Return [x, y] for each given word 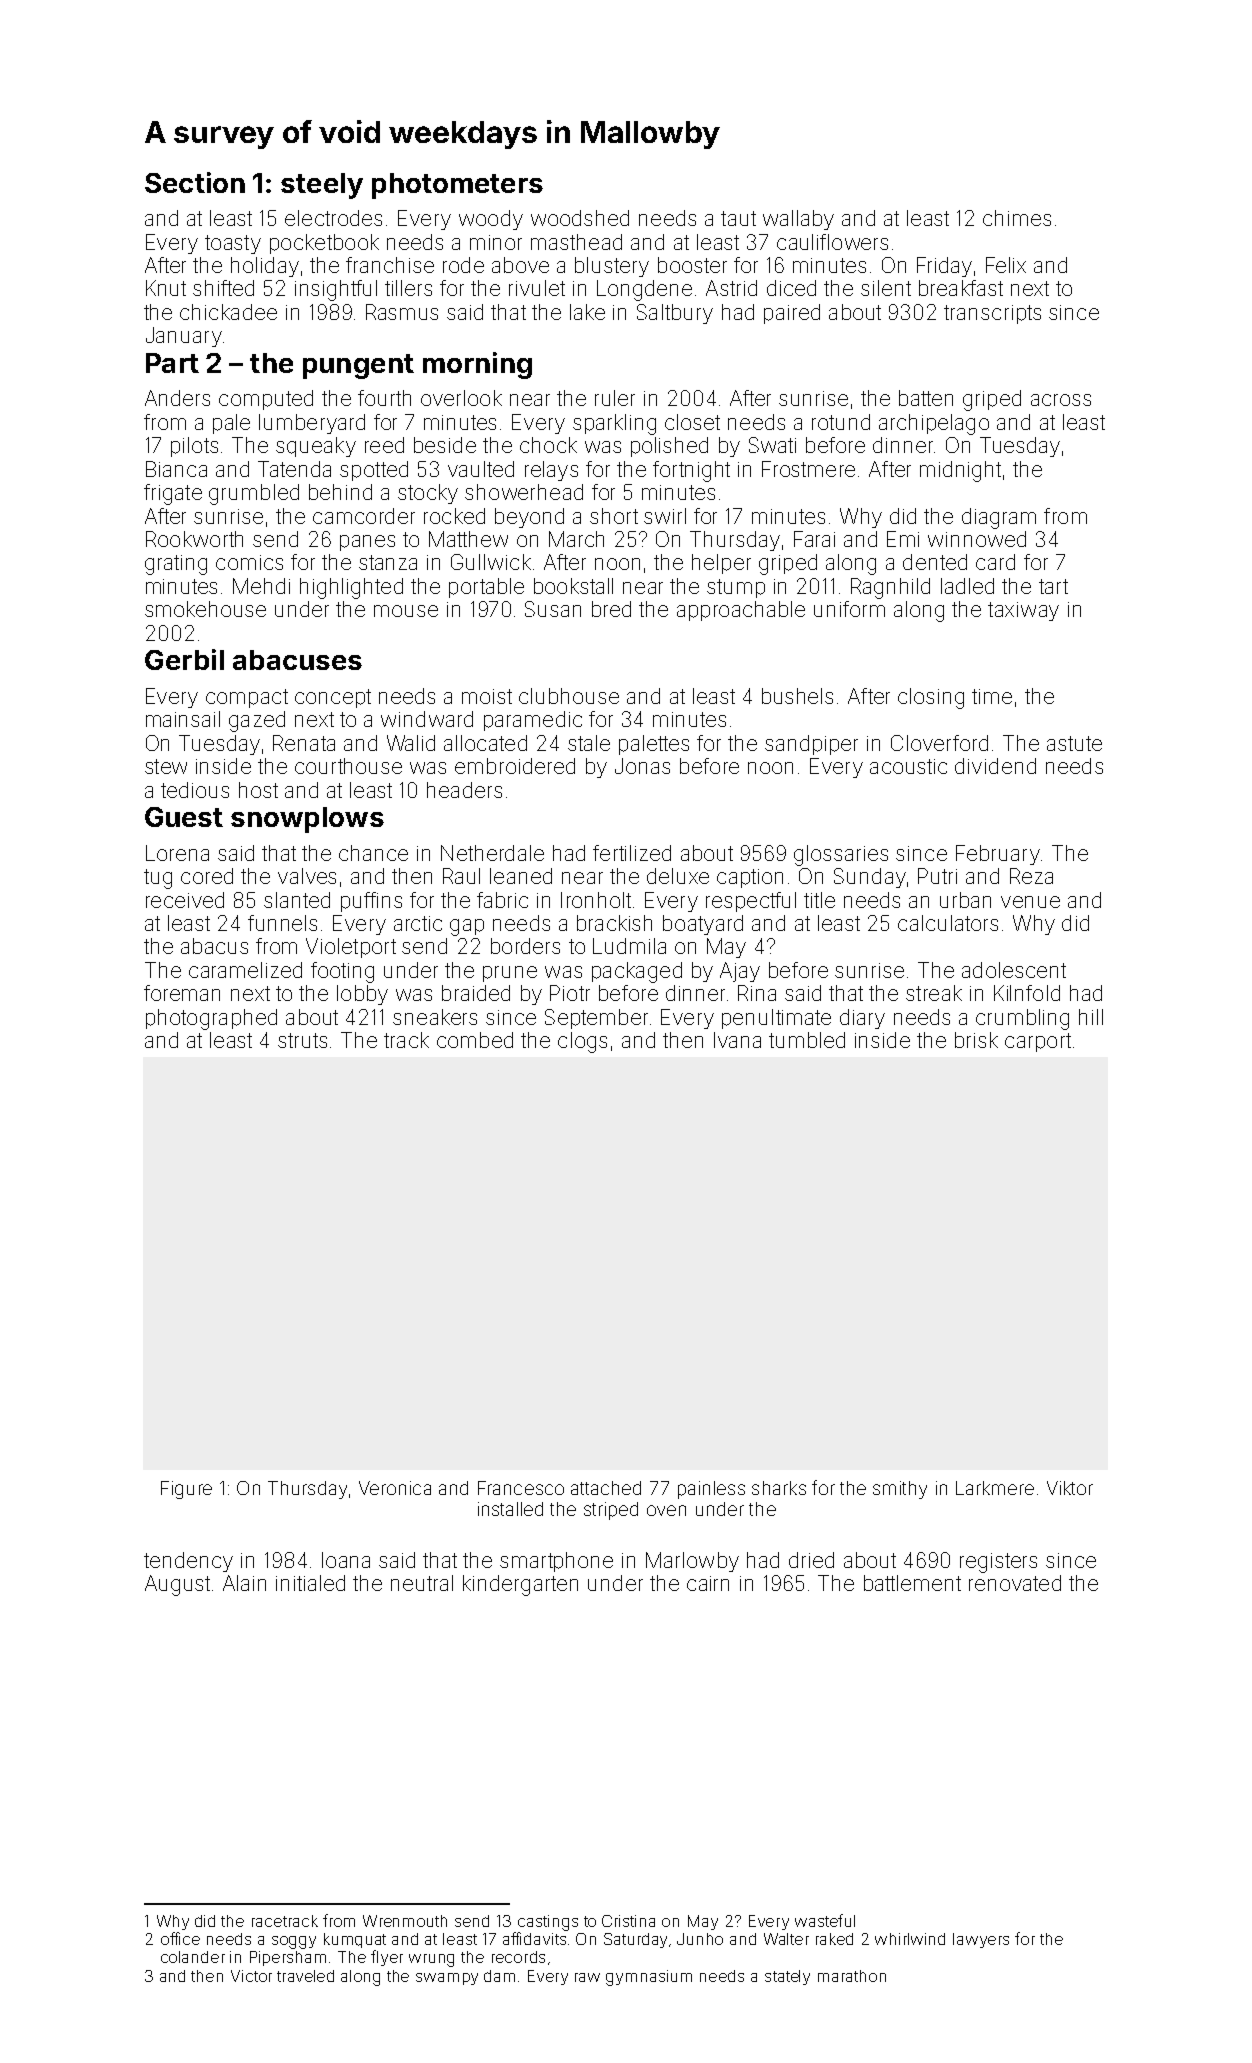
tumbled [807, 1040]
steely [322, 186]
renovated [1015, 1583]
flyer [387, 1958]
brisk [976, 1040]
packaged [637, 972]
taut [738, 218]
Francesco [521, 1488]
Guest [184, 817]
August [177, 1585]
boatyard [703, 925]
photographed [211, 1019]
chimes [1017, 218]
